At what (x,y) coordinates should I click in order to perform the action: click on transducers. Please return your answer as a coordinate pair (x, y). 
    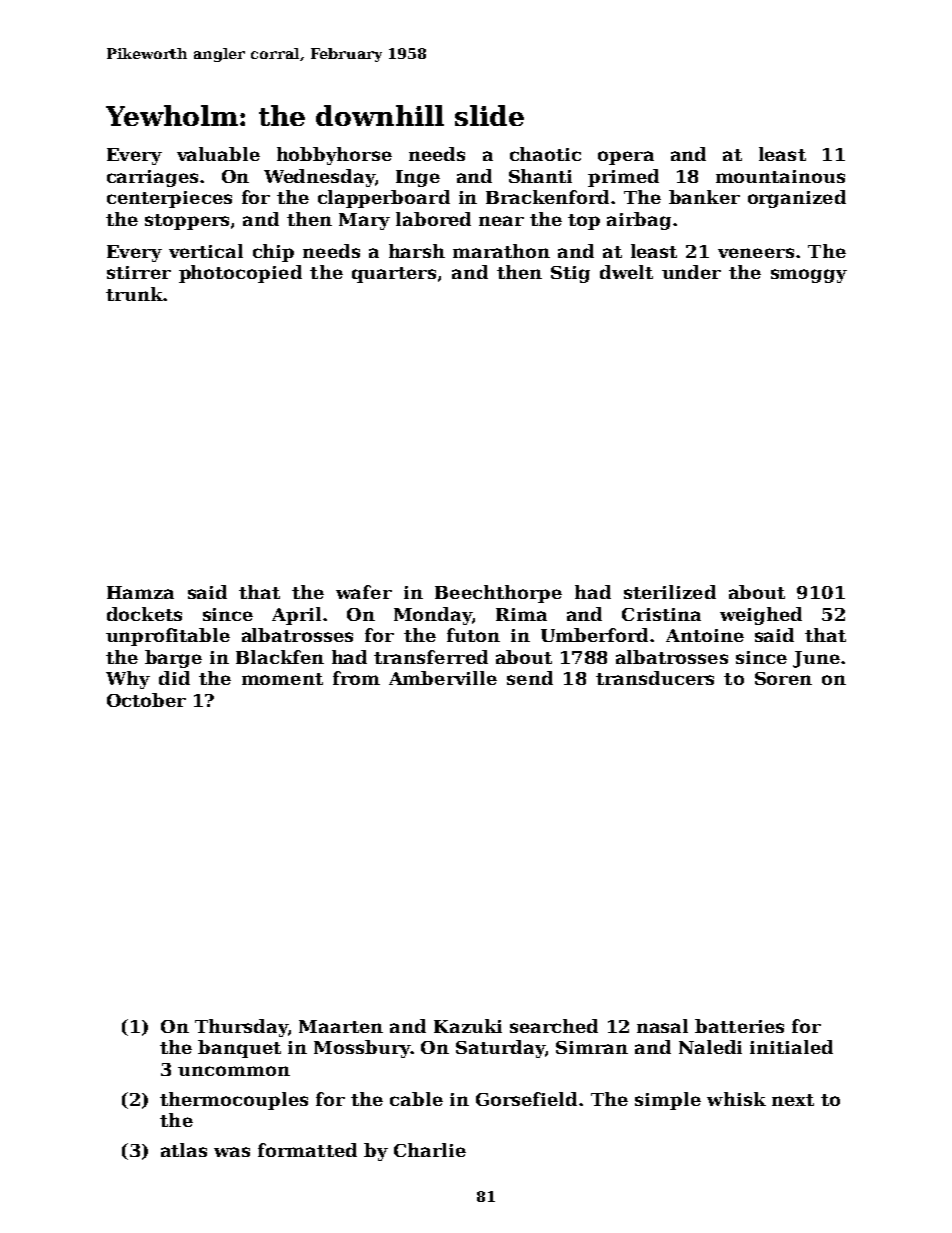
    Looking at the image, I should click on (655, 678).
